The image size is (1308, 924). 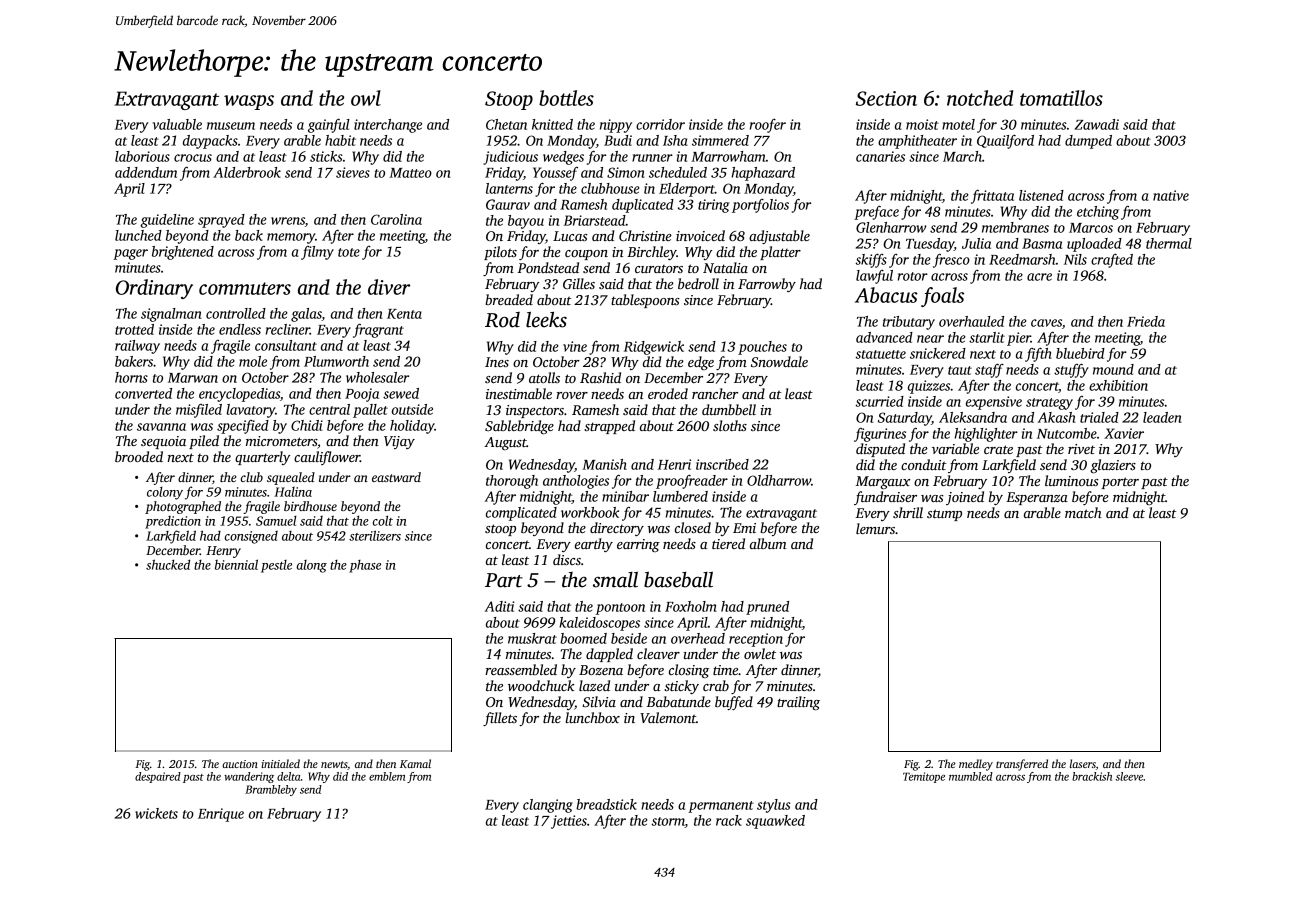 What do you see at coordinates (775, 822) in the image?
I see `squawked` at bounding box center [775, 822].
